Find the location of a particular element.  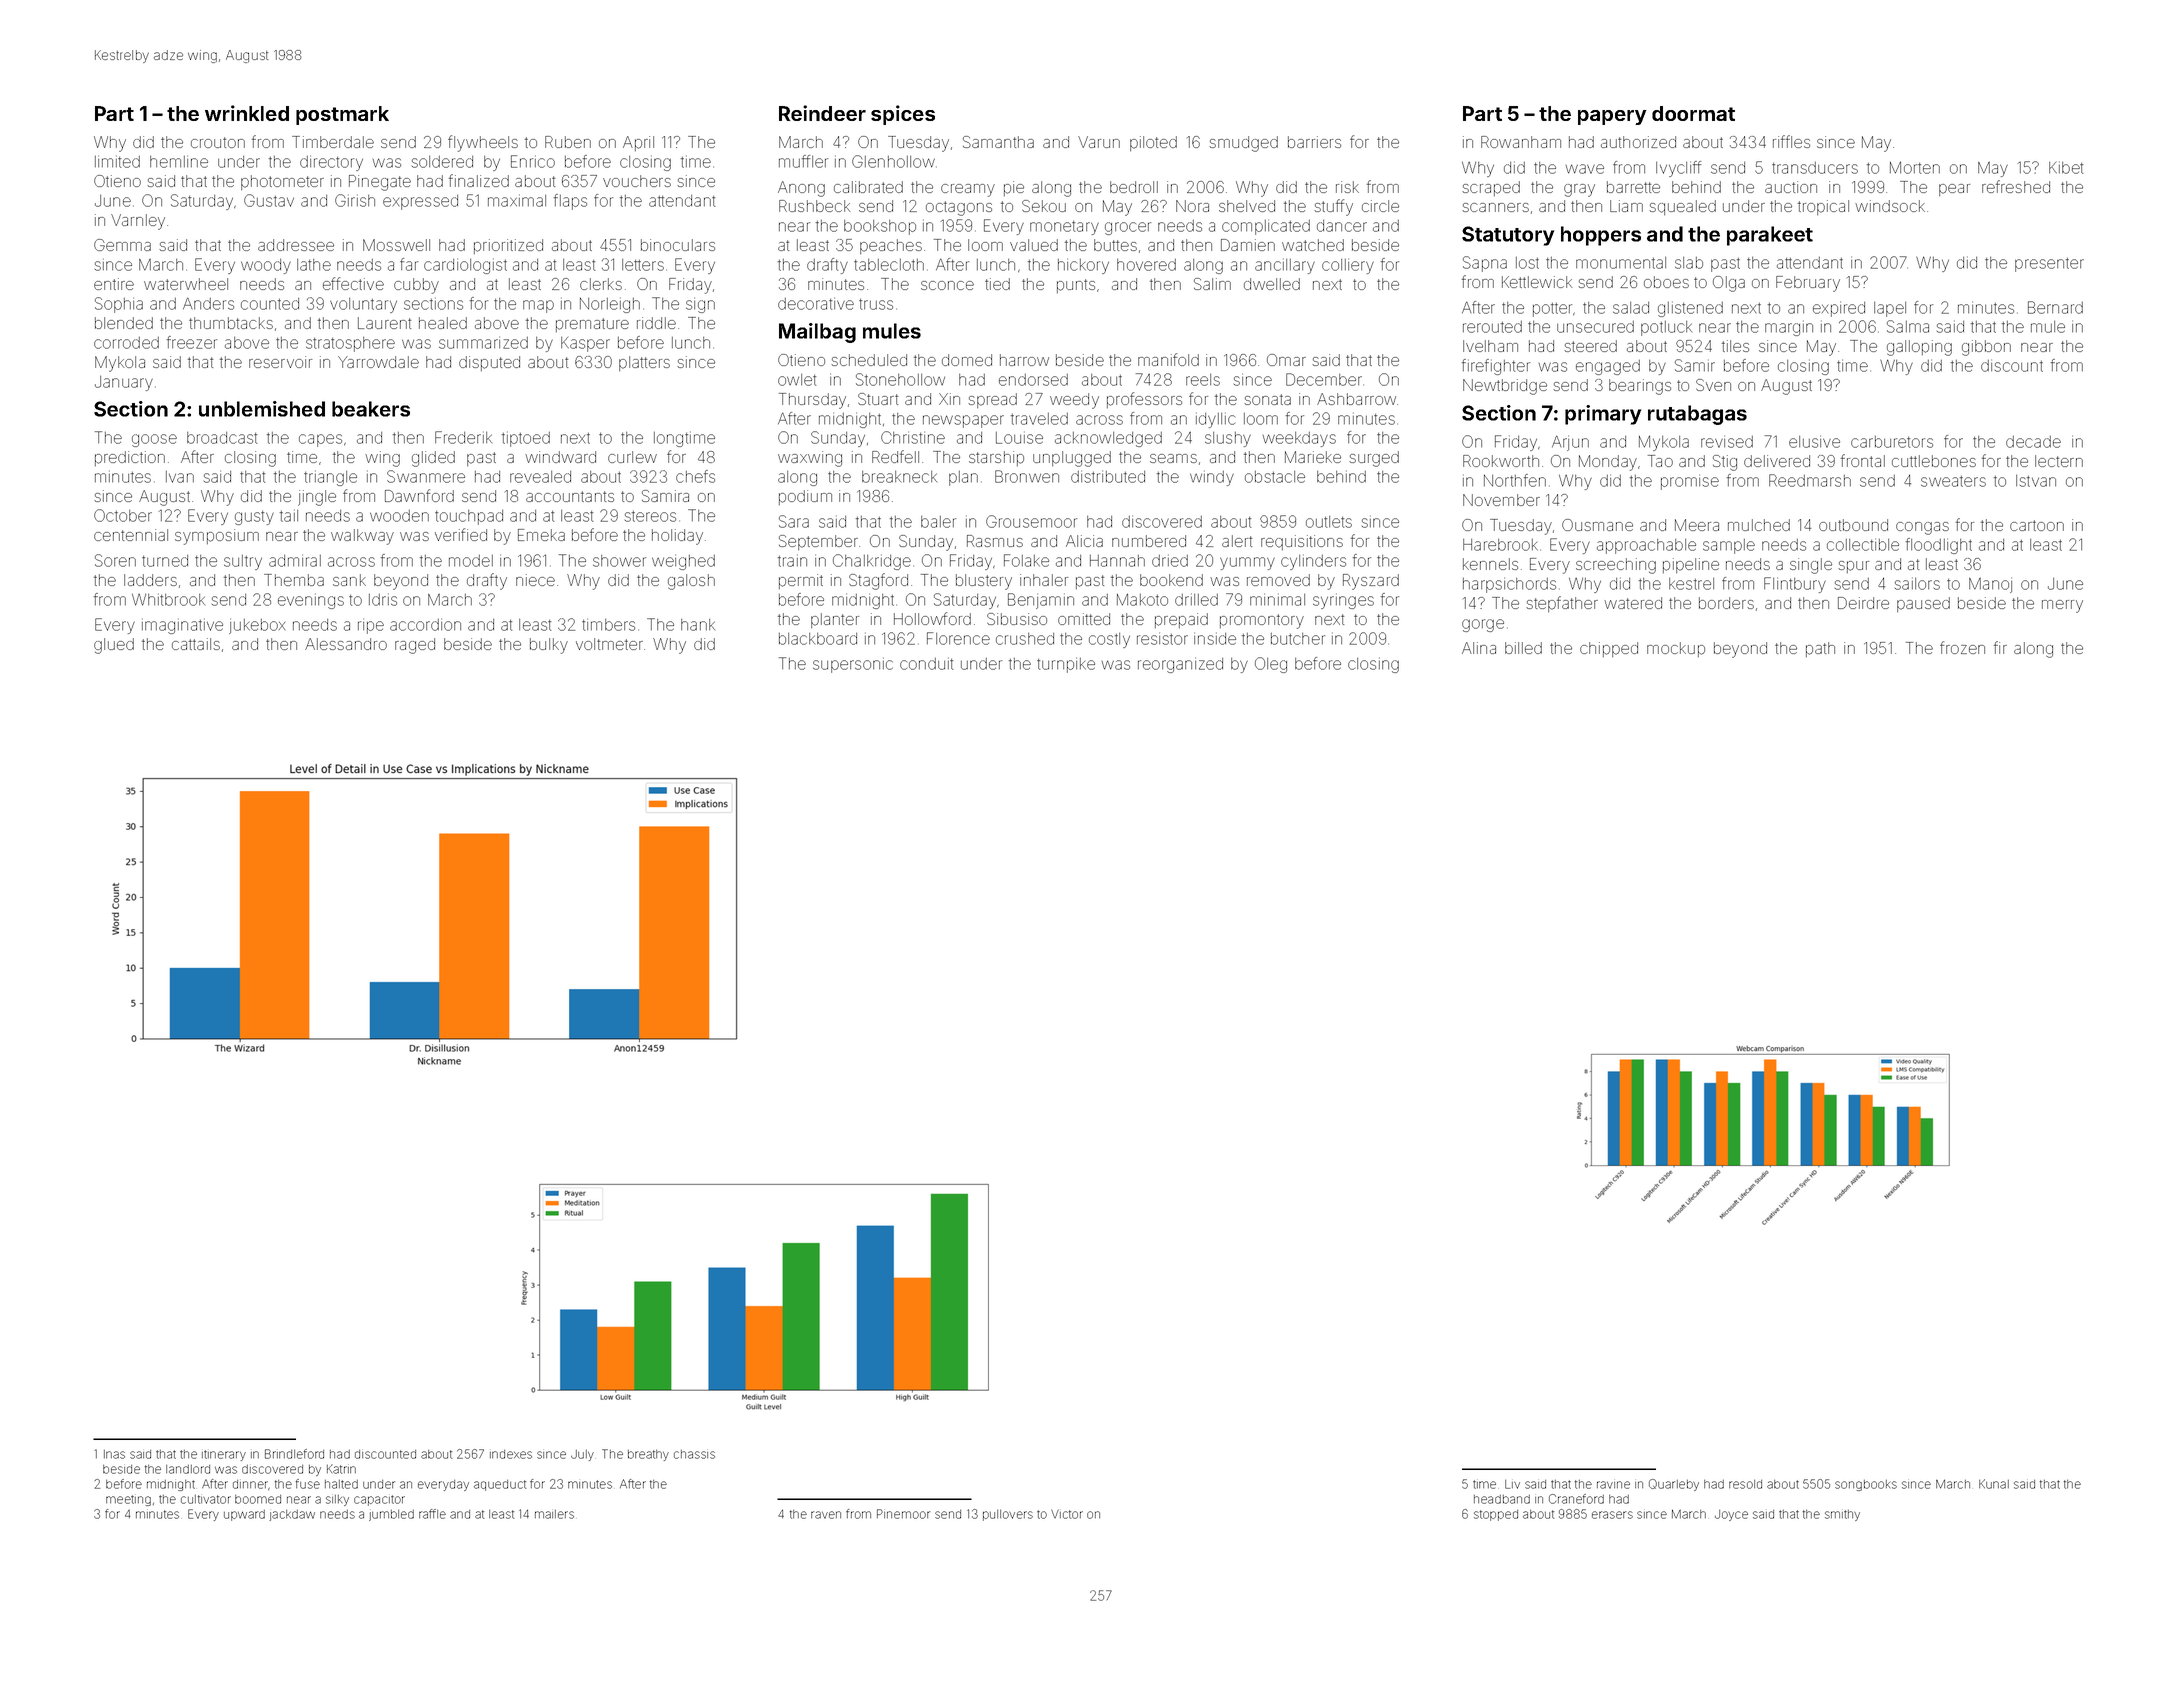

kennels is located at coordinates (1490, 564).
